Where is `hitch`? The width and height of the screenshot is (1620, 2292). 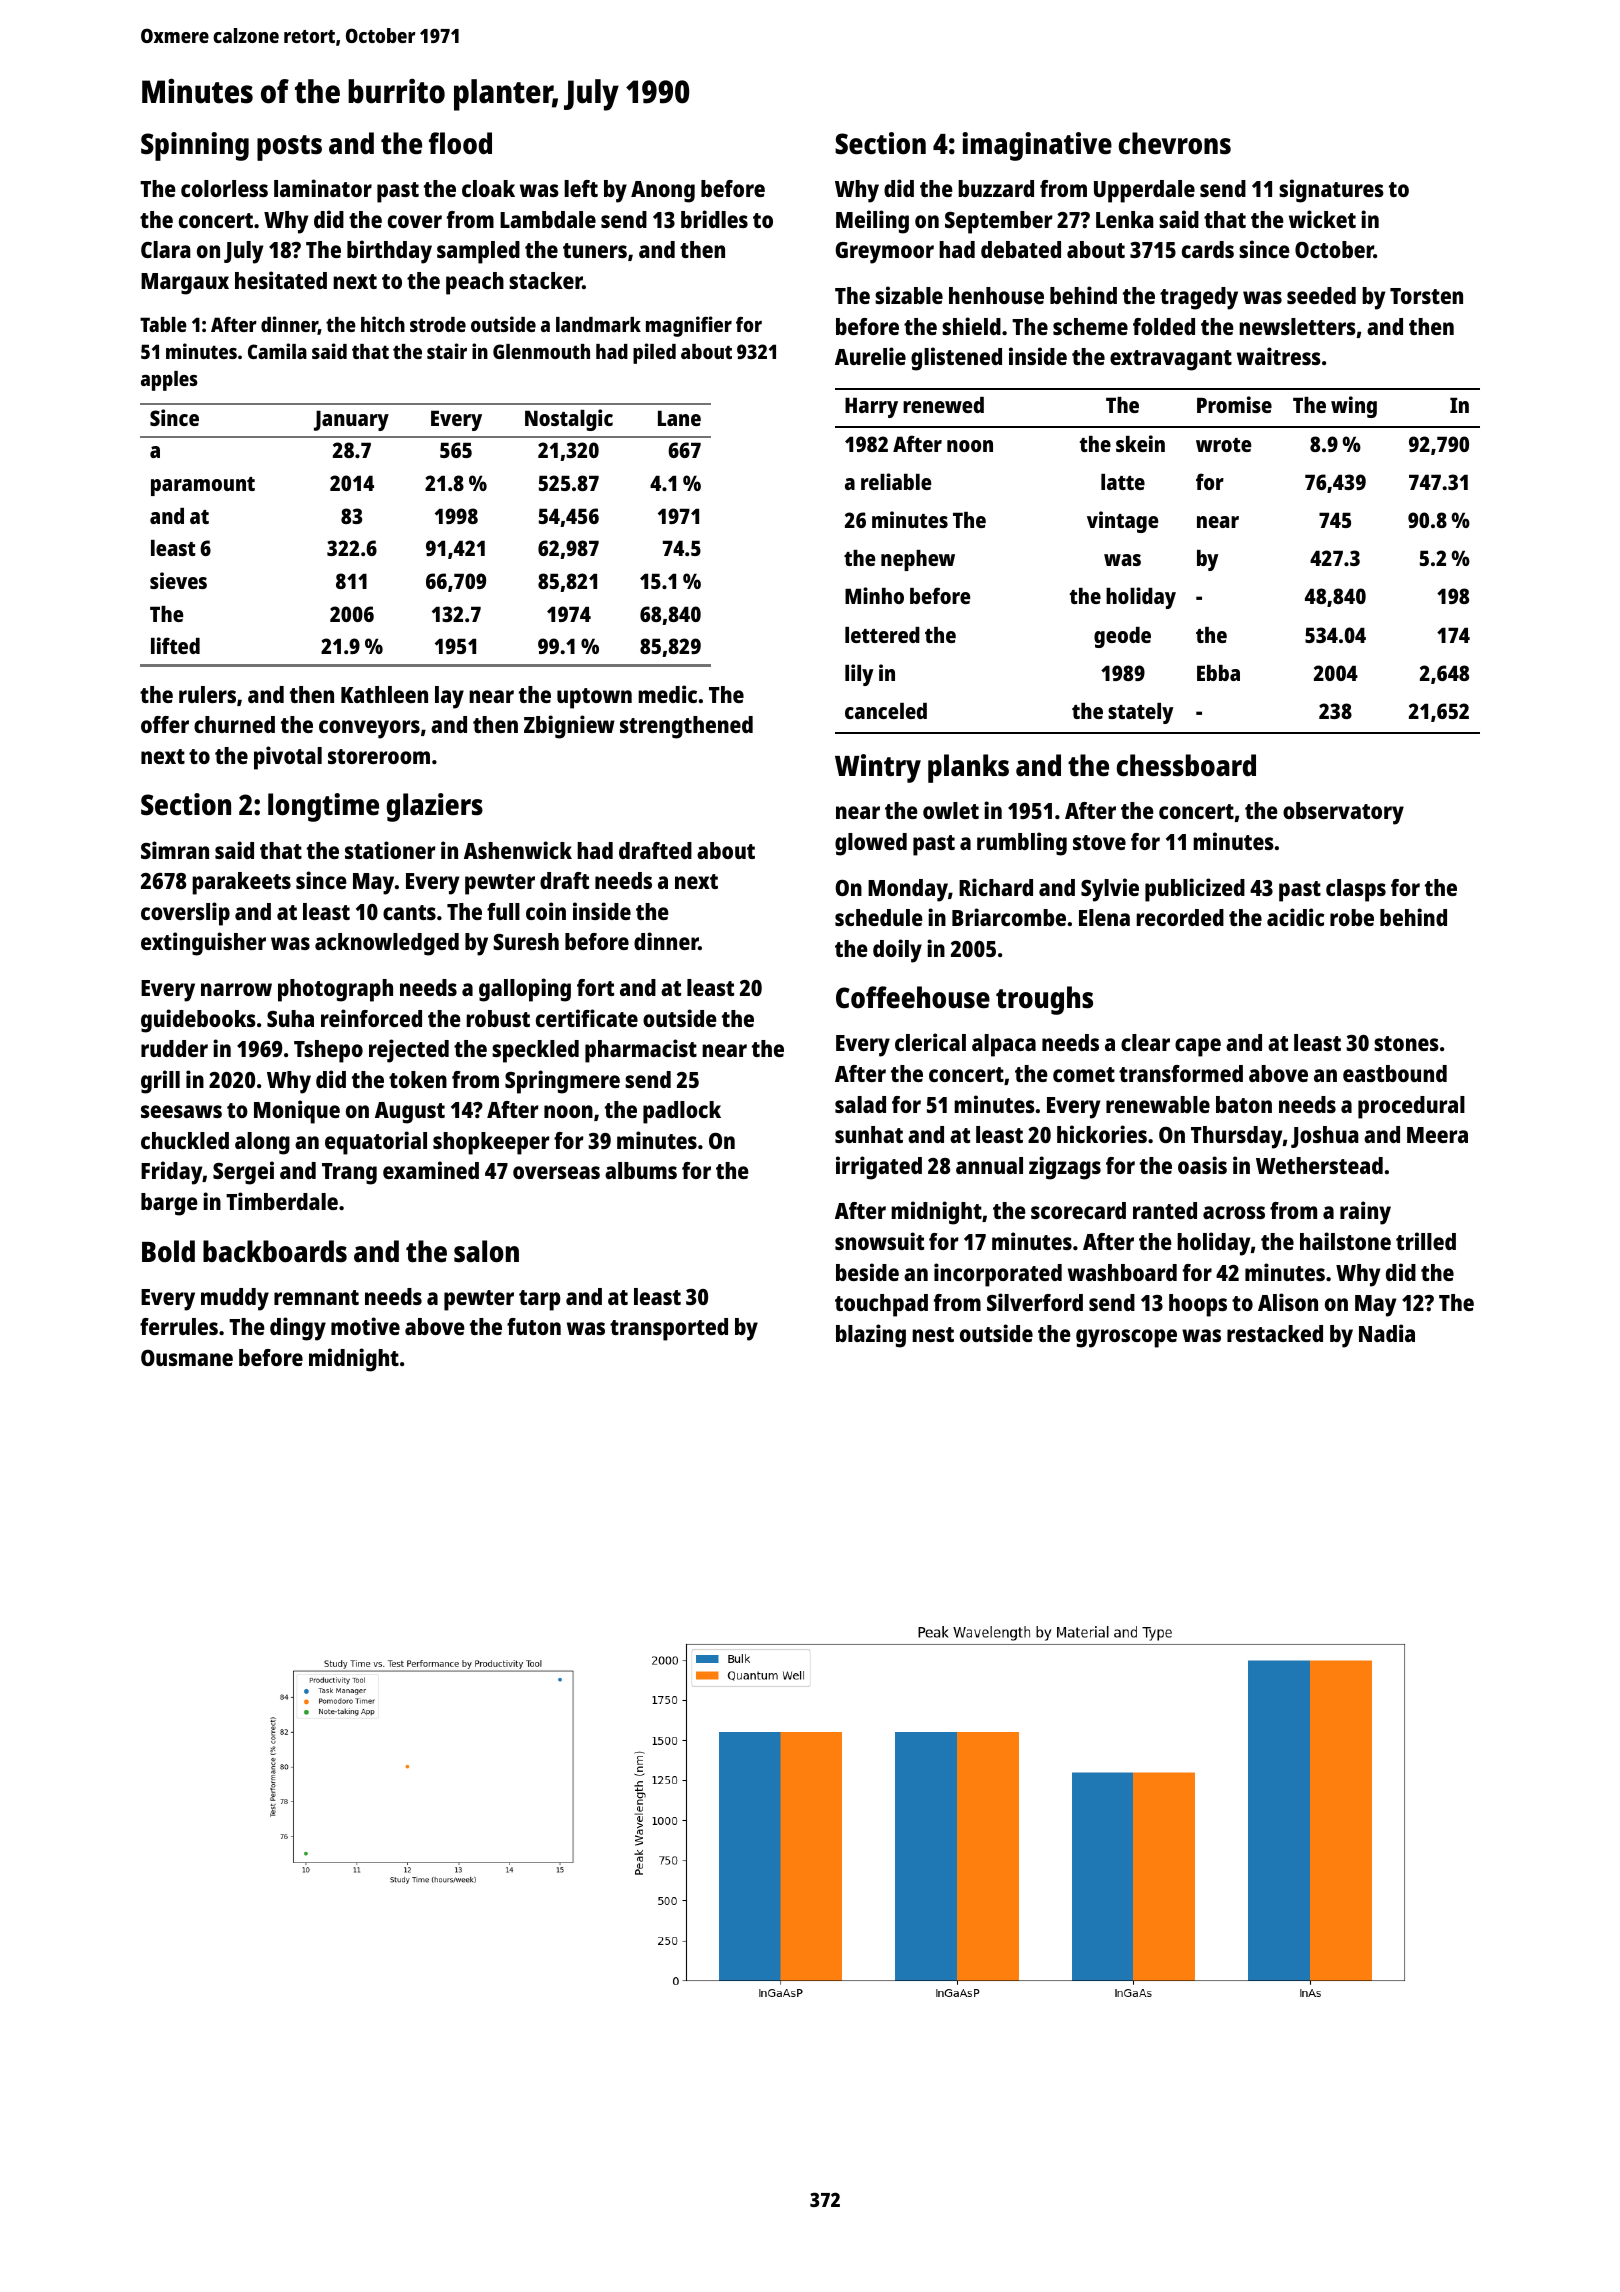
hitch is located at coordinates (383, 324).
